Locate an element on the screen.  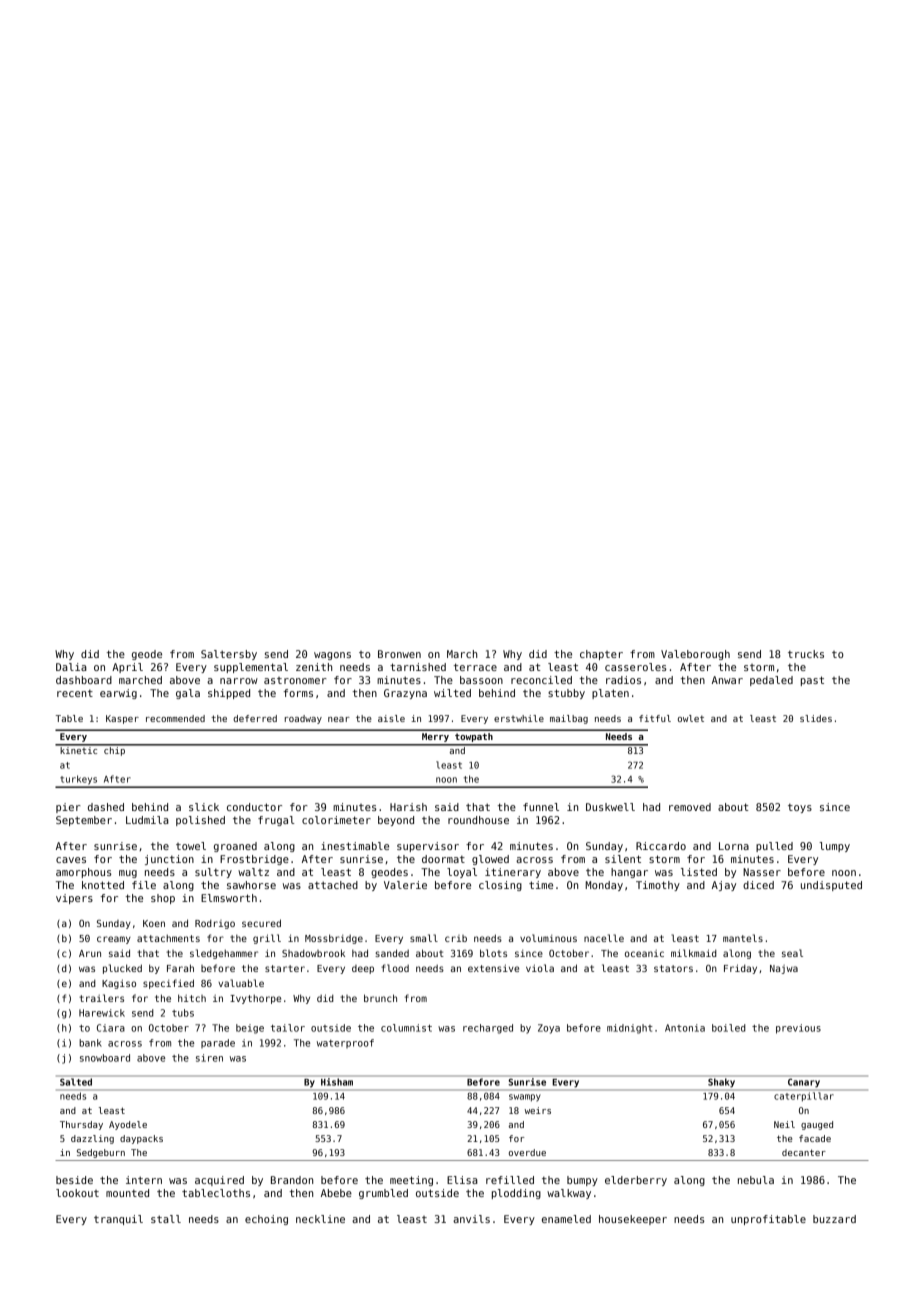
near is located at coordinates (339, 719).
